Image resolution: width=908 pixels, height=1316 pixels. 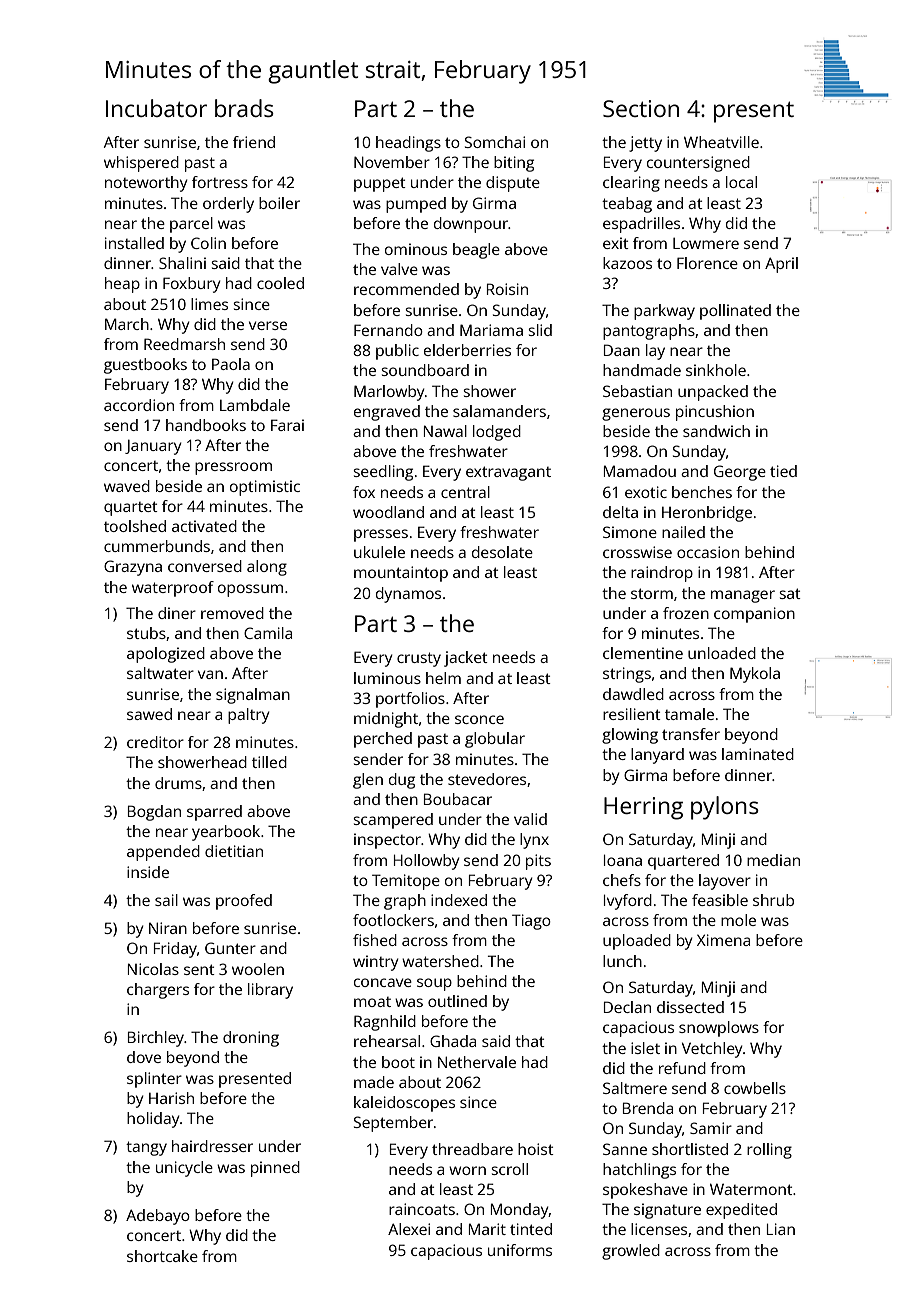 What do you see at coordinates (735, 312) in the screenshot?
I see `pollinated` at bounding box center [735, 312].
